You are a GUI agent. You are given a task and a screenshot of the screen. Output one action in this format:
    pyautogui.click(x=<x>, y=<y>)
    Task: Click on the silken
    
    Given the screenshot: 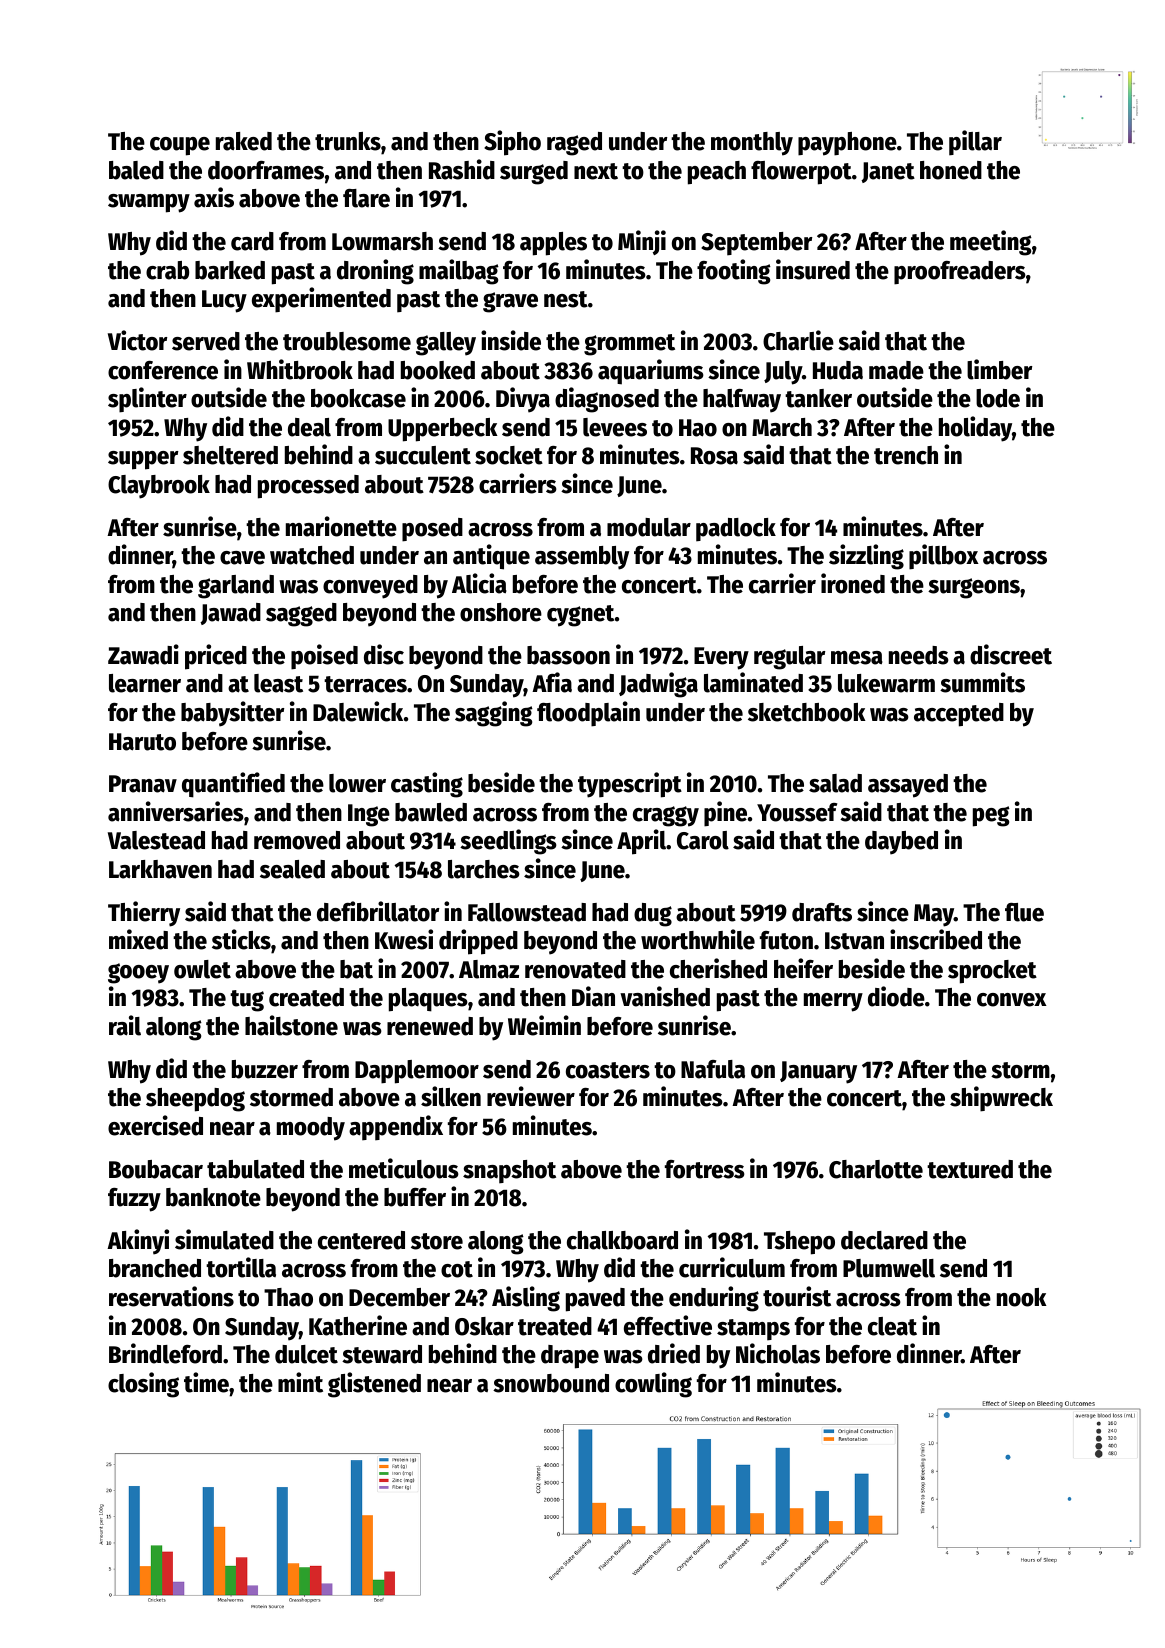 What is the action you would take?
    pyautogui.click(x=451, y=1096)
